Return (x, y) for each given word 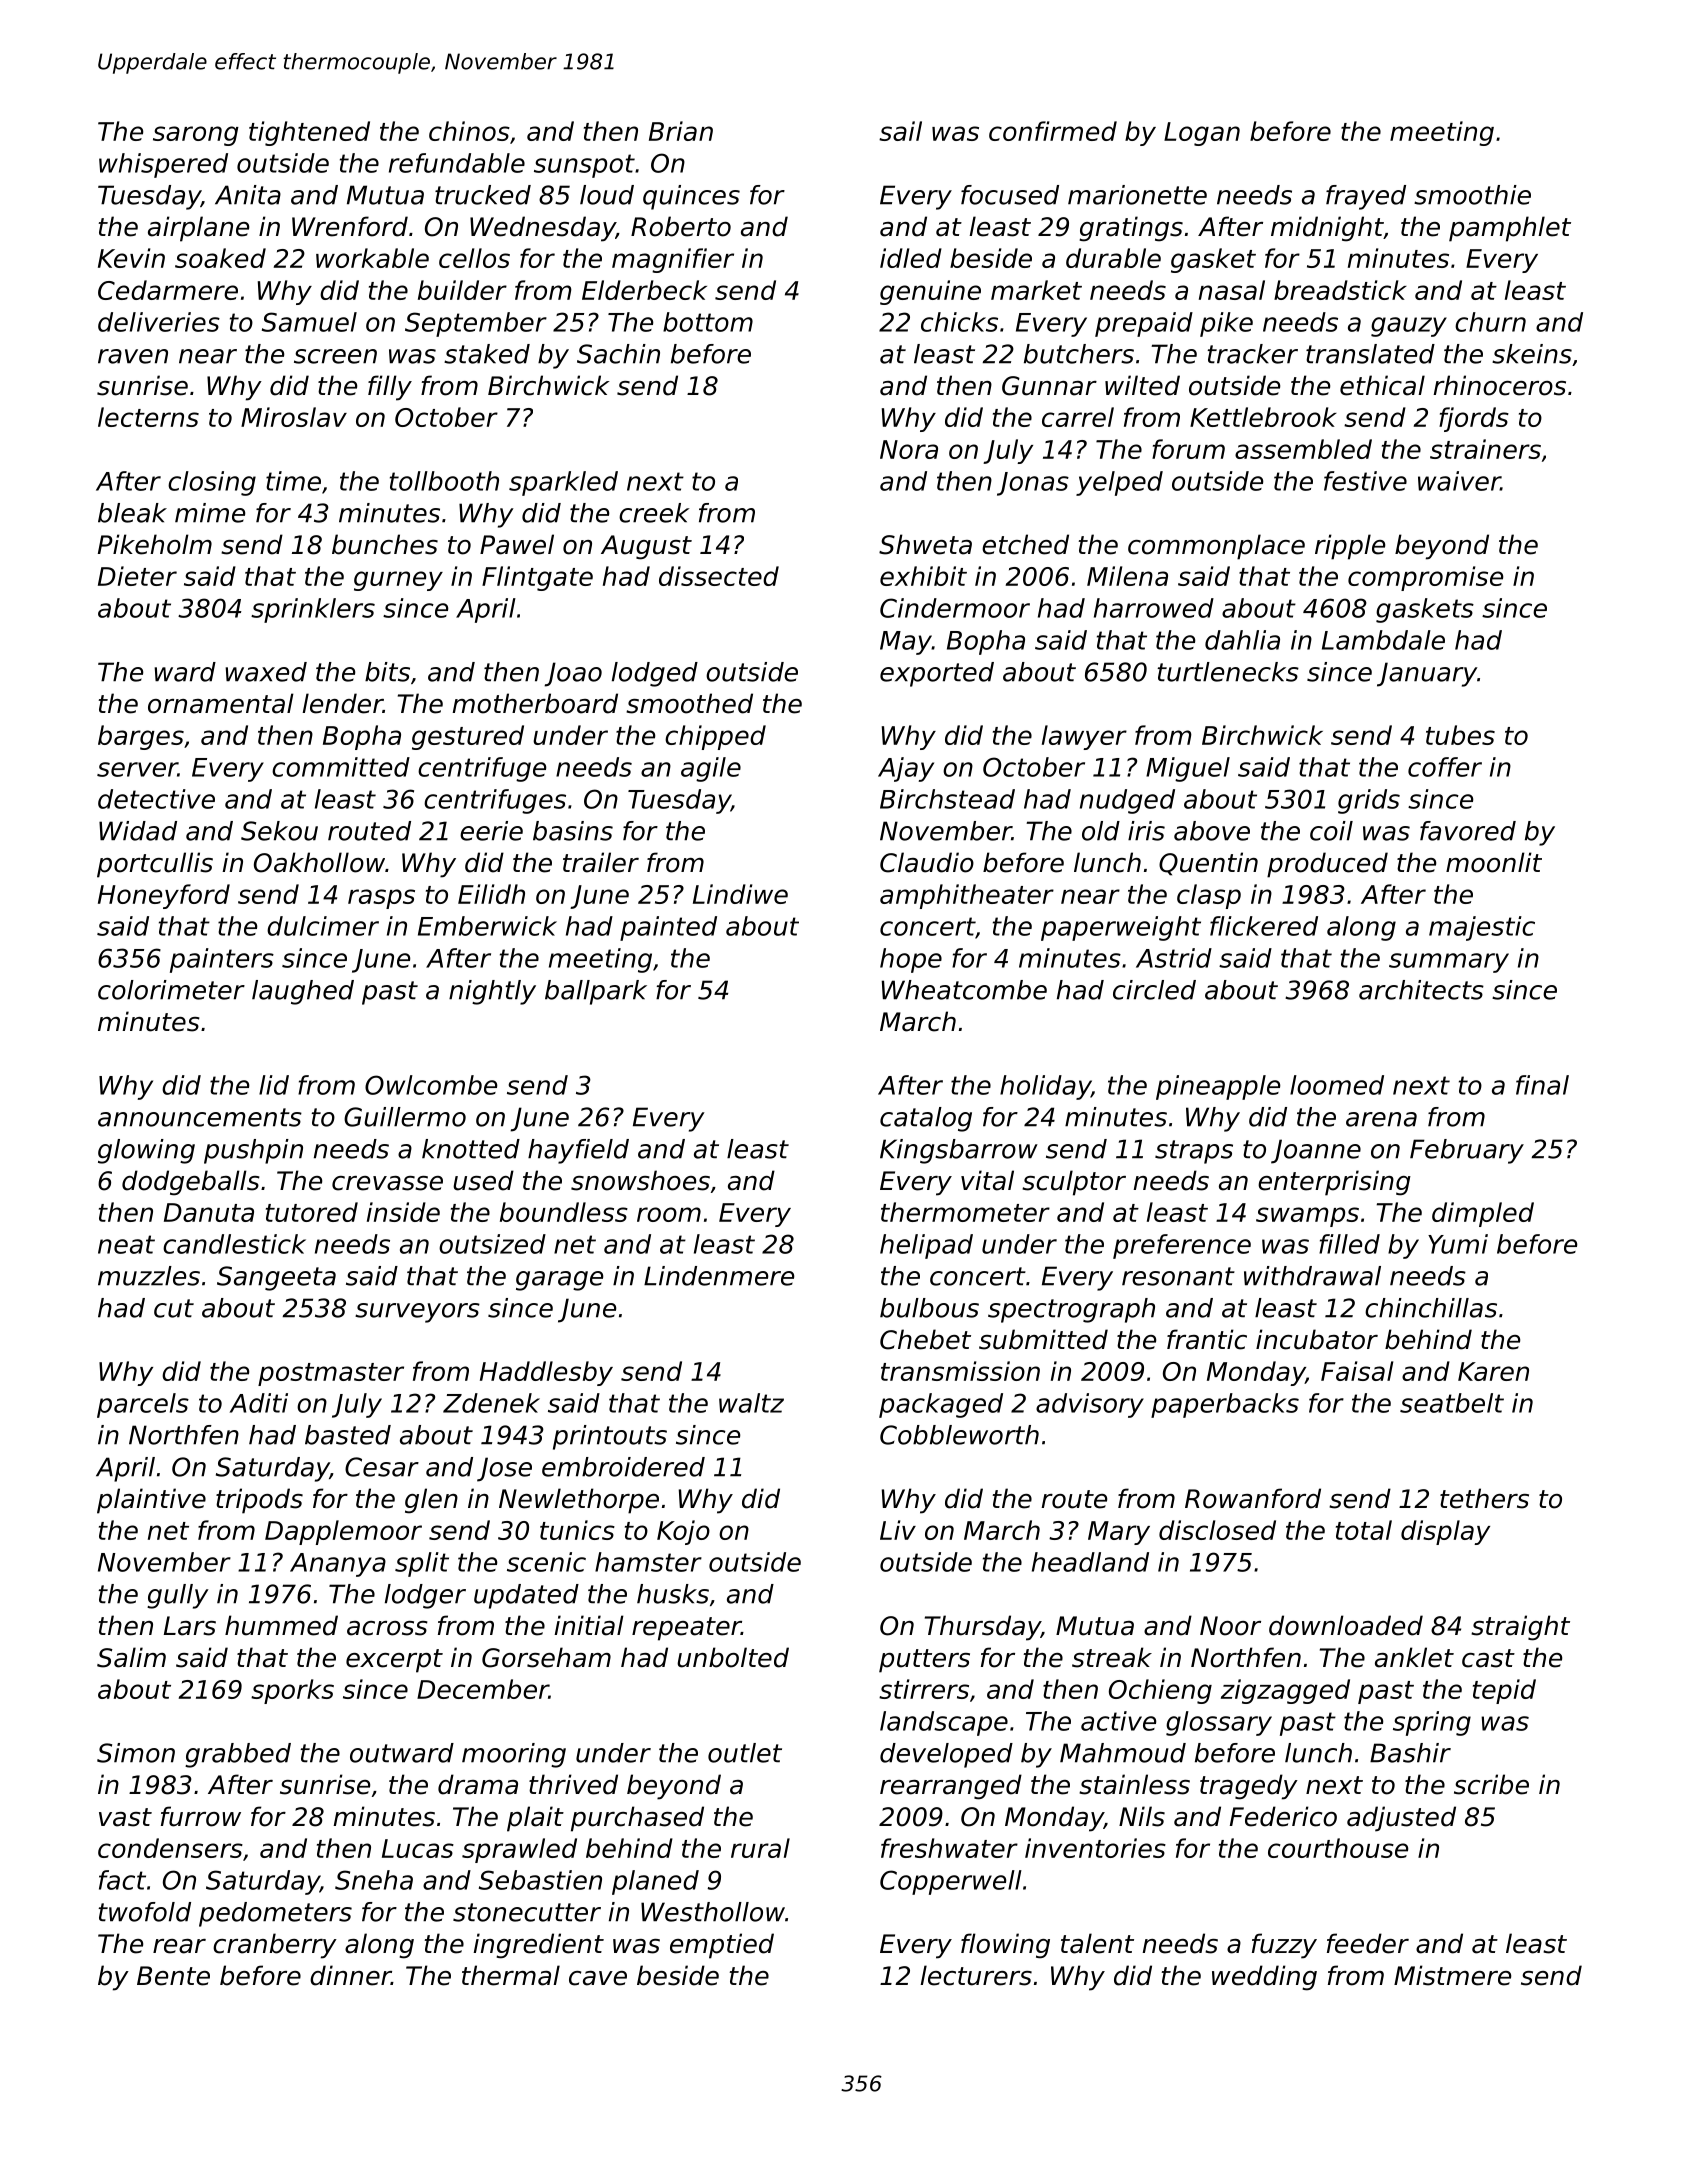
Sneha (374, 1880)
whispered (163, 165)
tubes (1460, 735)
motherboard (535, 703)
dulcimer (323, 926)
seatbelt (1452, 1403)
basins (573, 831)
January (1427, 674)
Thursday (983, 1628)
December (483, 1689)
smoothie (1472, 195)
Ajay (906, 769)
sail (900, 131)
